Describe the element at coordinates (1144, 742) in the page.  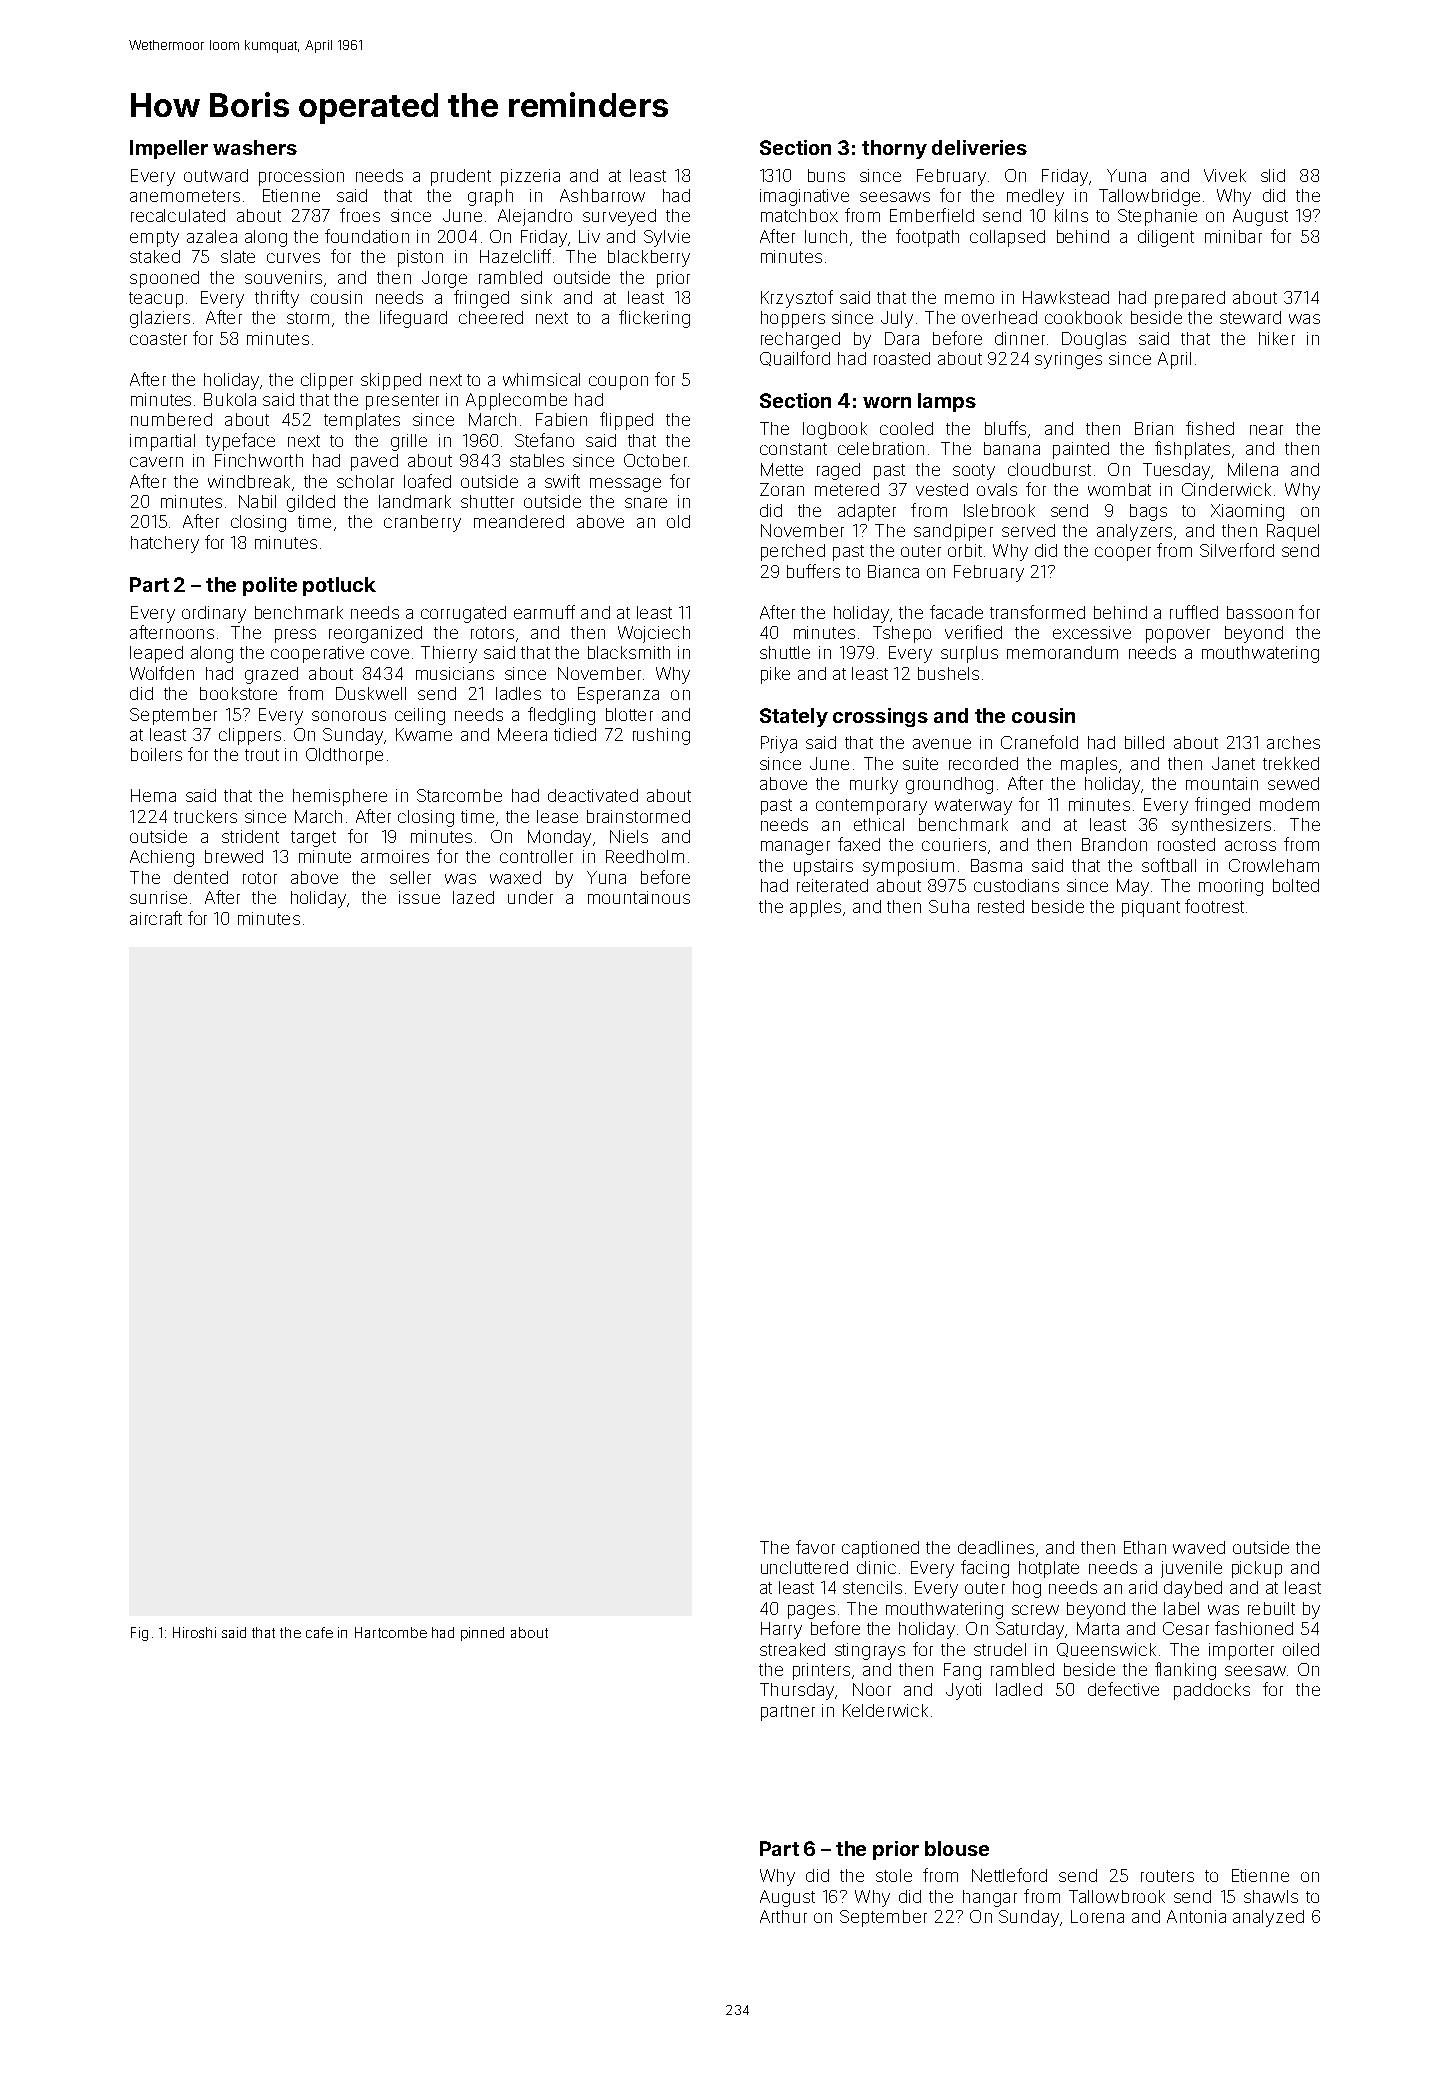
I see `billed` at that location.
